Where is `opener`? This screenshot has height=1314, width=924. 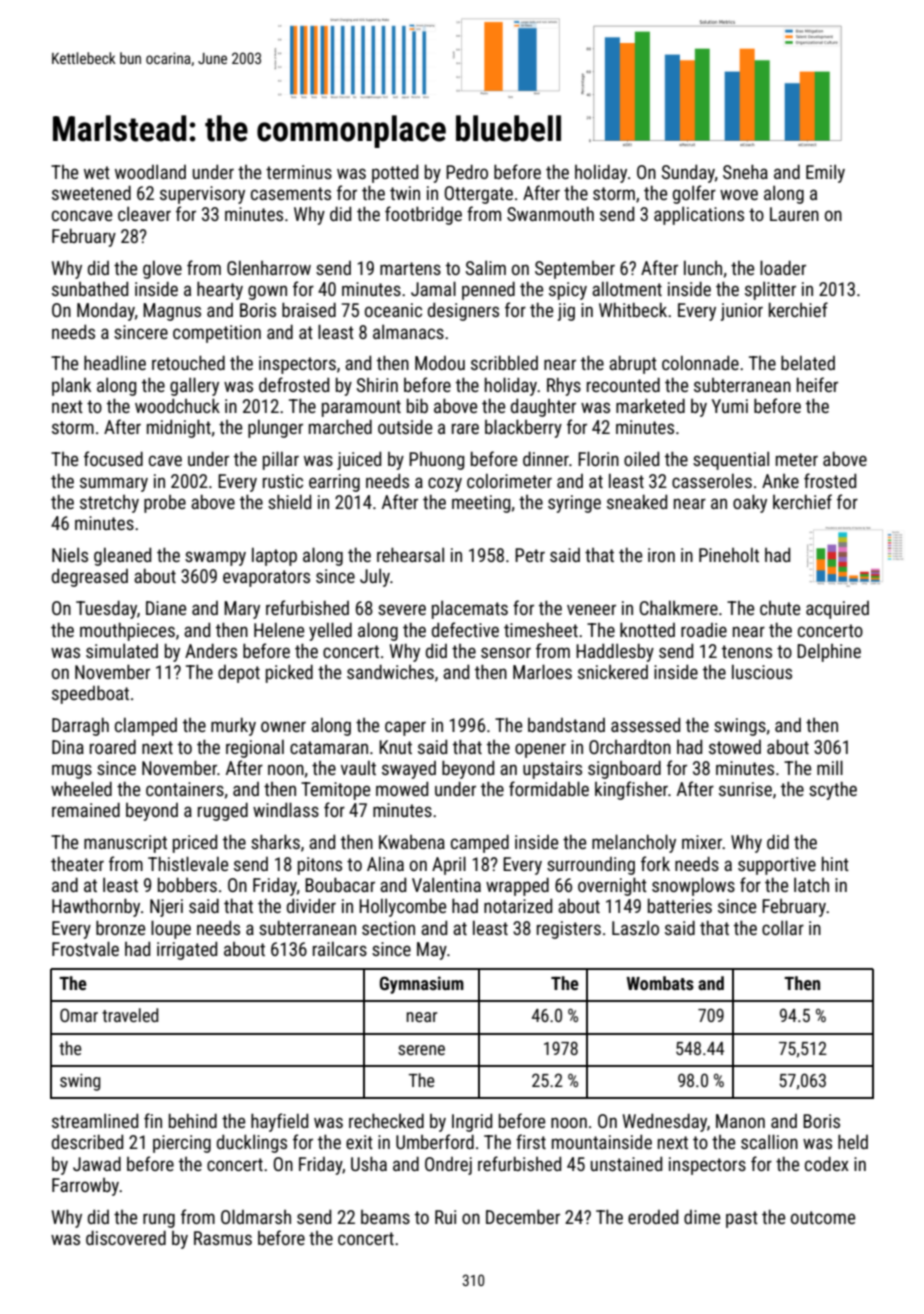 opener is located at coordinates (540, 750).
